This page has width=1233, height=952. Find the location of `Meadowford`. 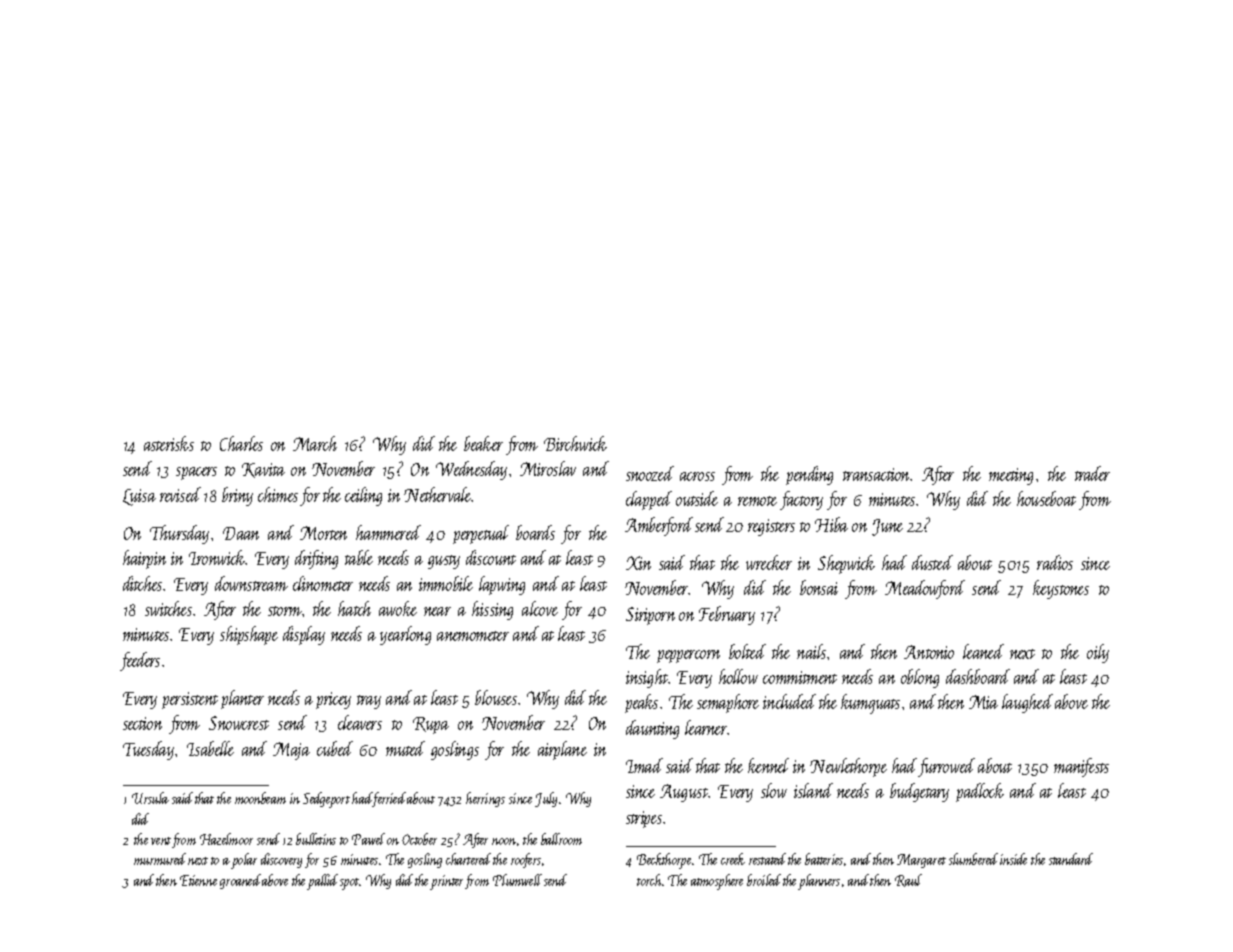

Meadowford is located at coordinates (925, 589).
